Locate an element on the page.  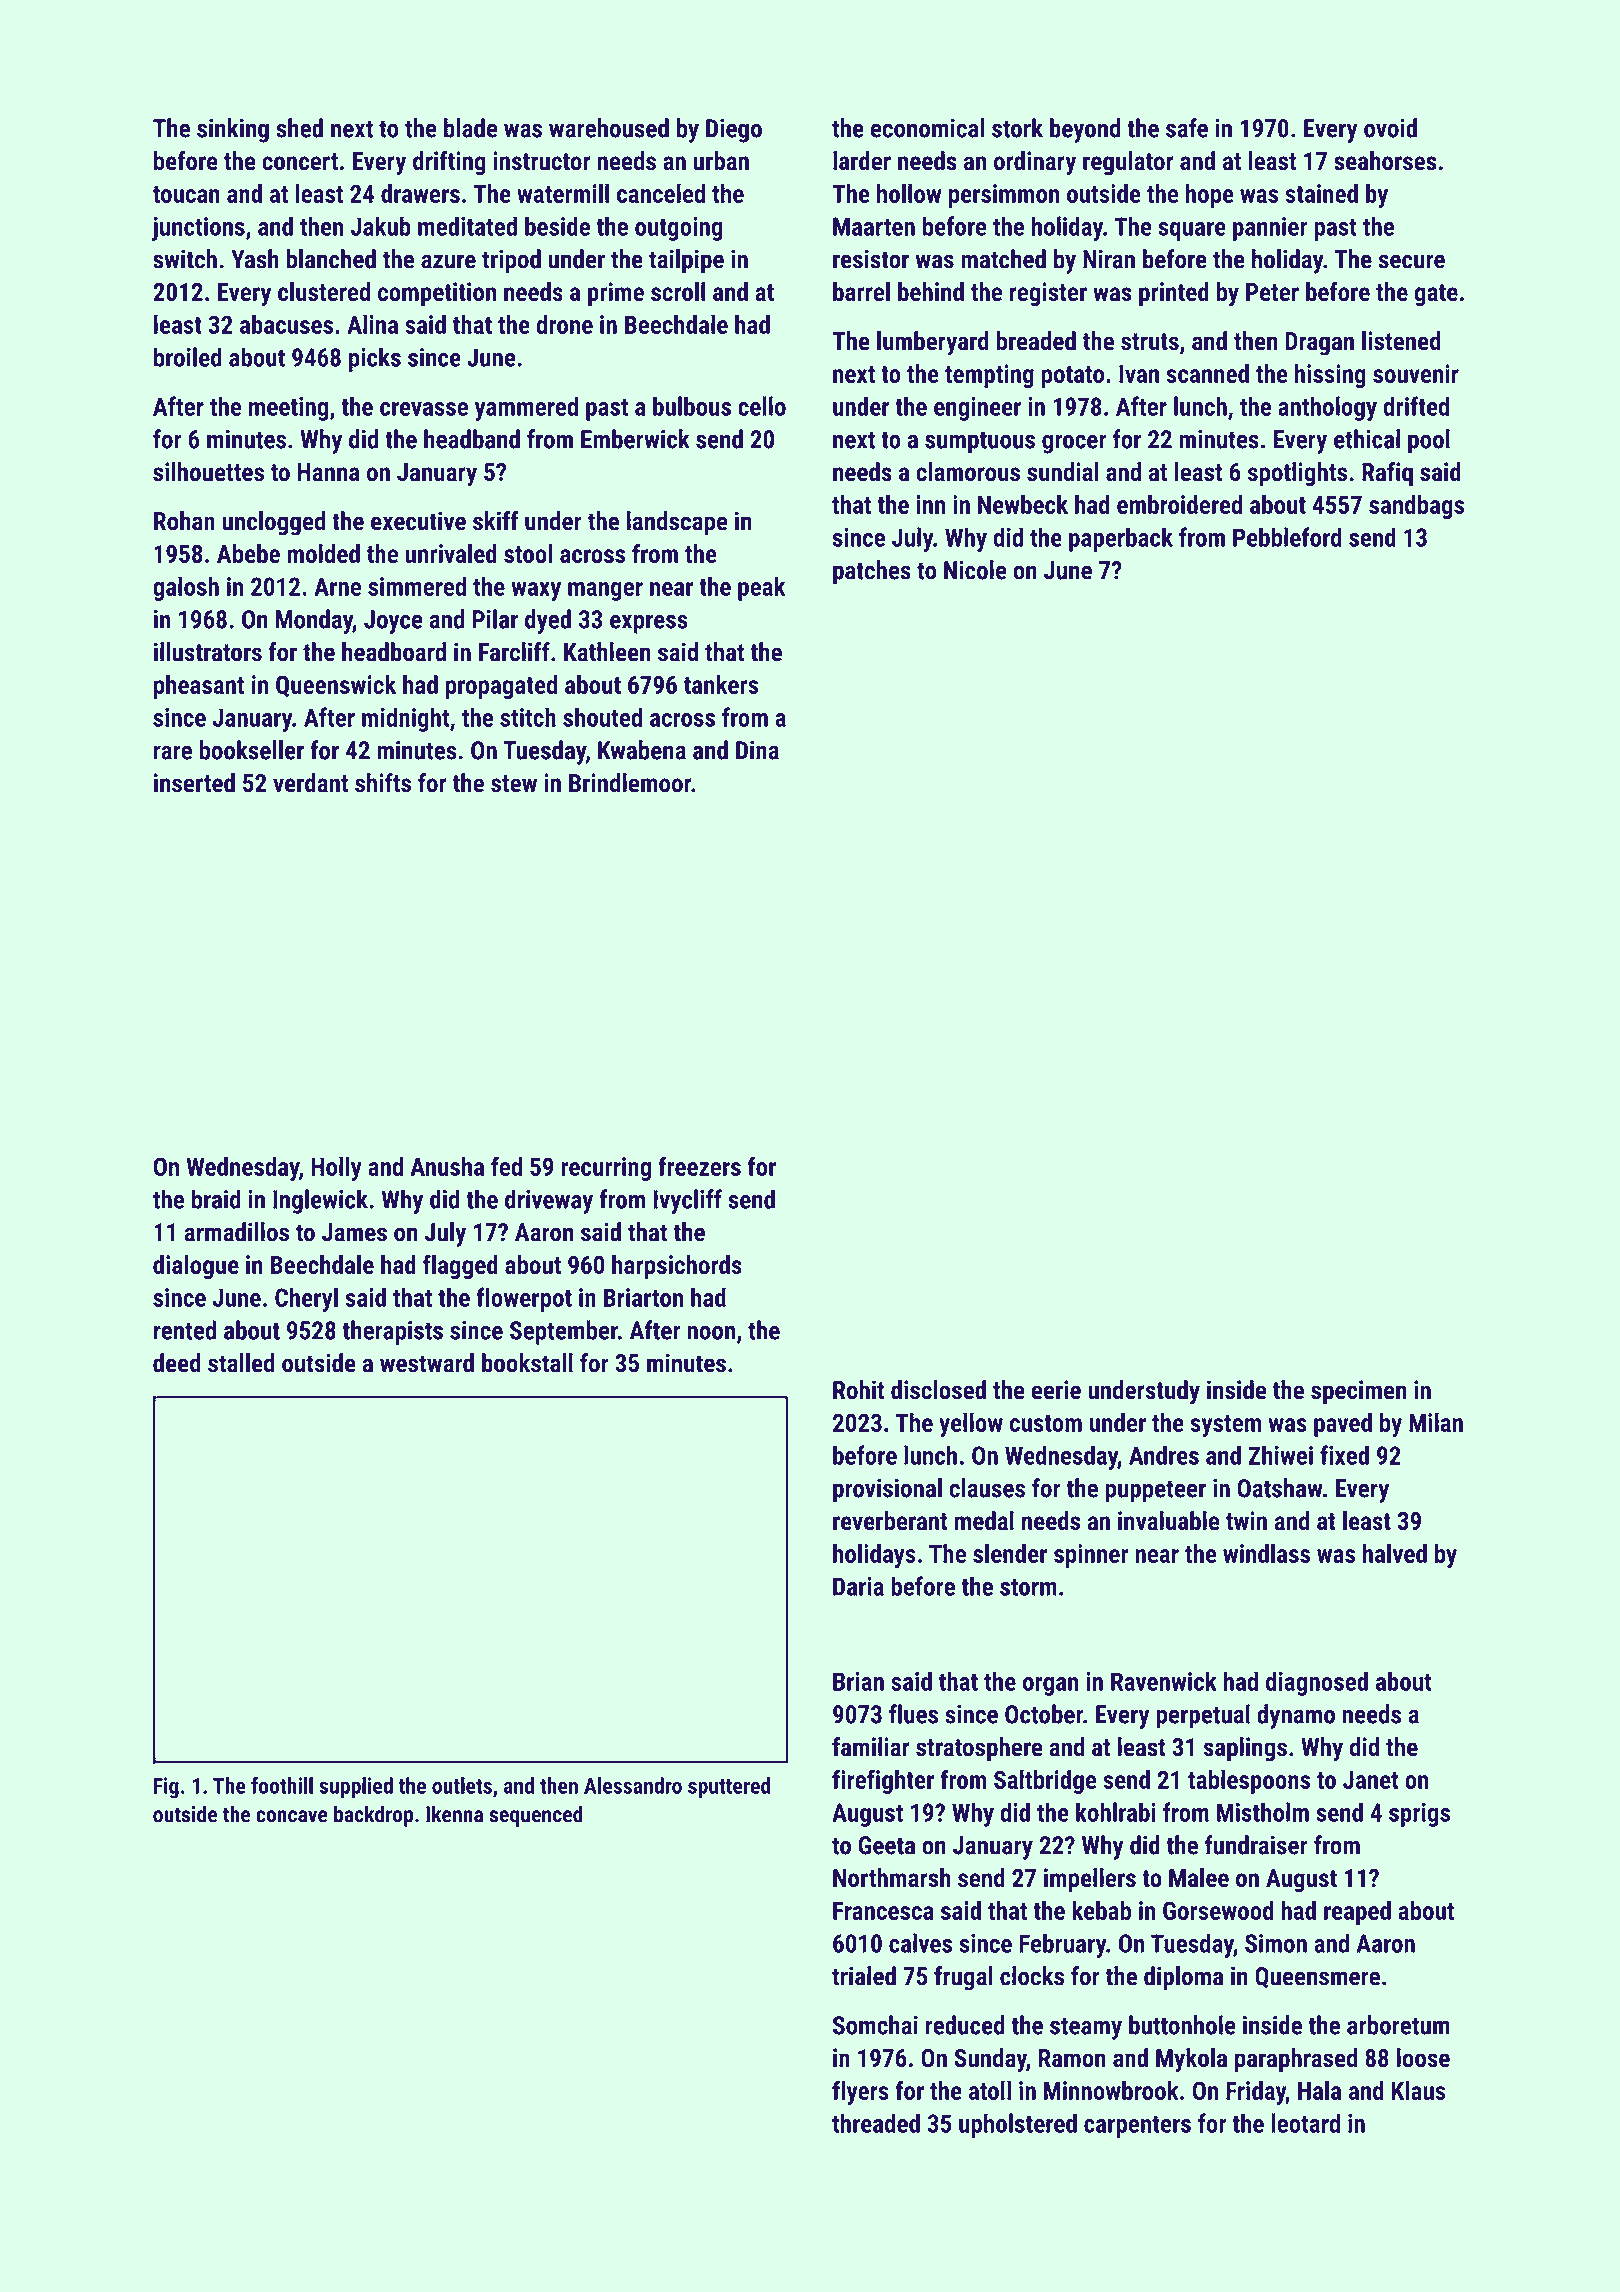
freezers is located at coordinates (699, 1166).
